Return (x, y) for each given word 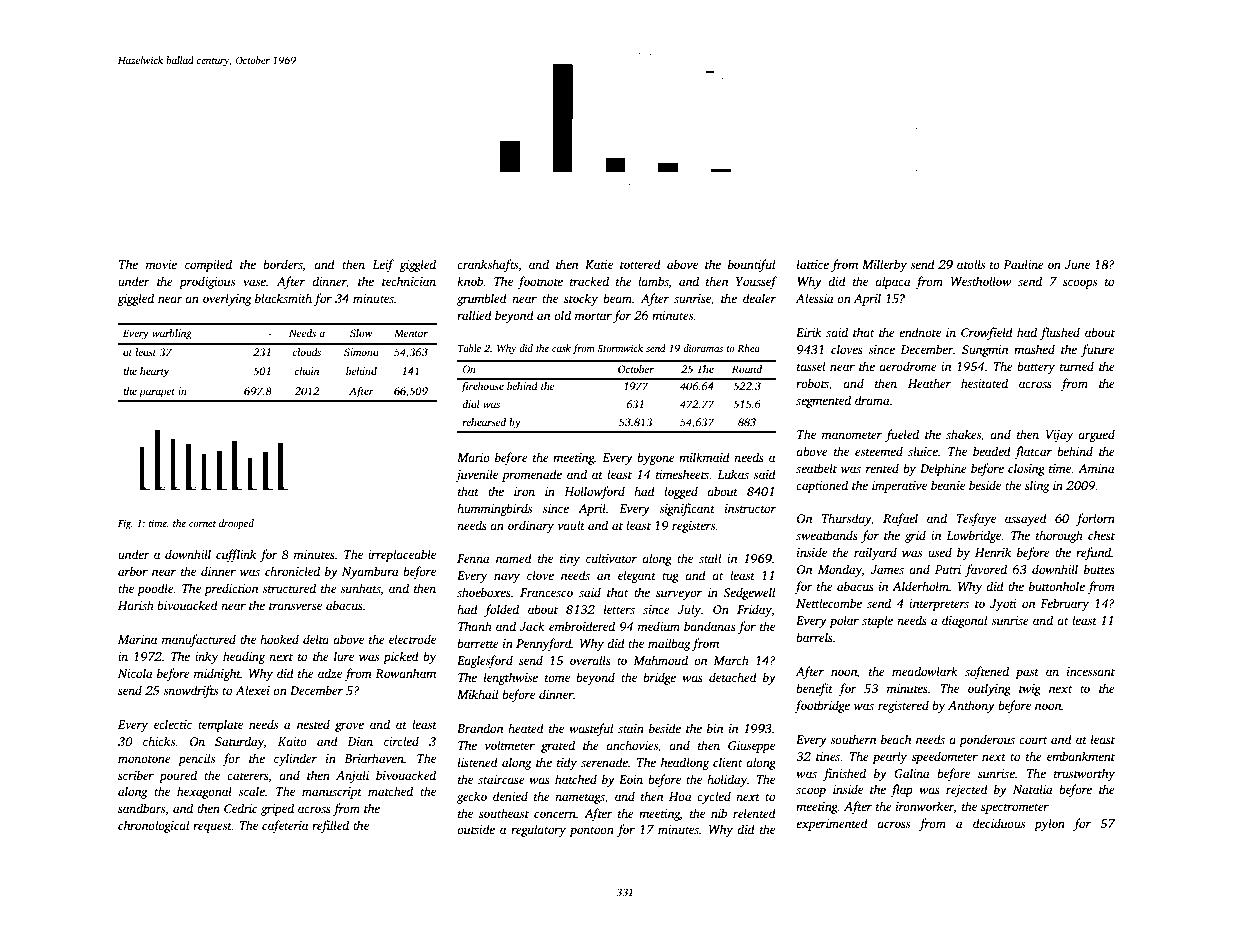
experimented (832, 824)
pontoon (591, 831)
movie (161, 264)
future (1098, 350)
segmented (823, 401)
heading (244, 657)
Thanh (475, 626)
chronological (153, 826)
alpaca (893, 282)
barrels (814, 637)
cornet (202, 524)
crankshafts (487, 265)
